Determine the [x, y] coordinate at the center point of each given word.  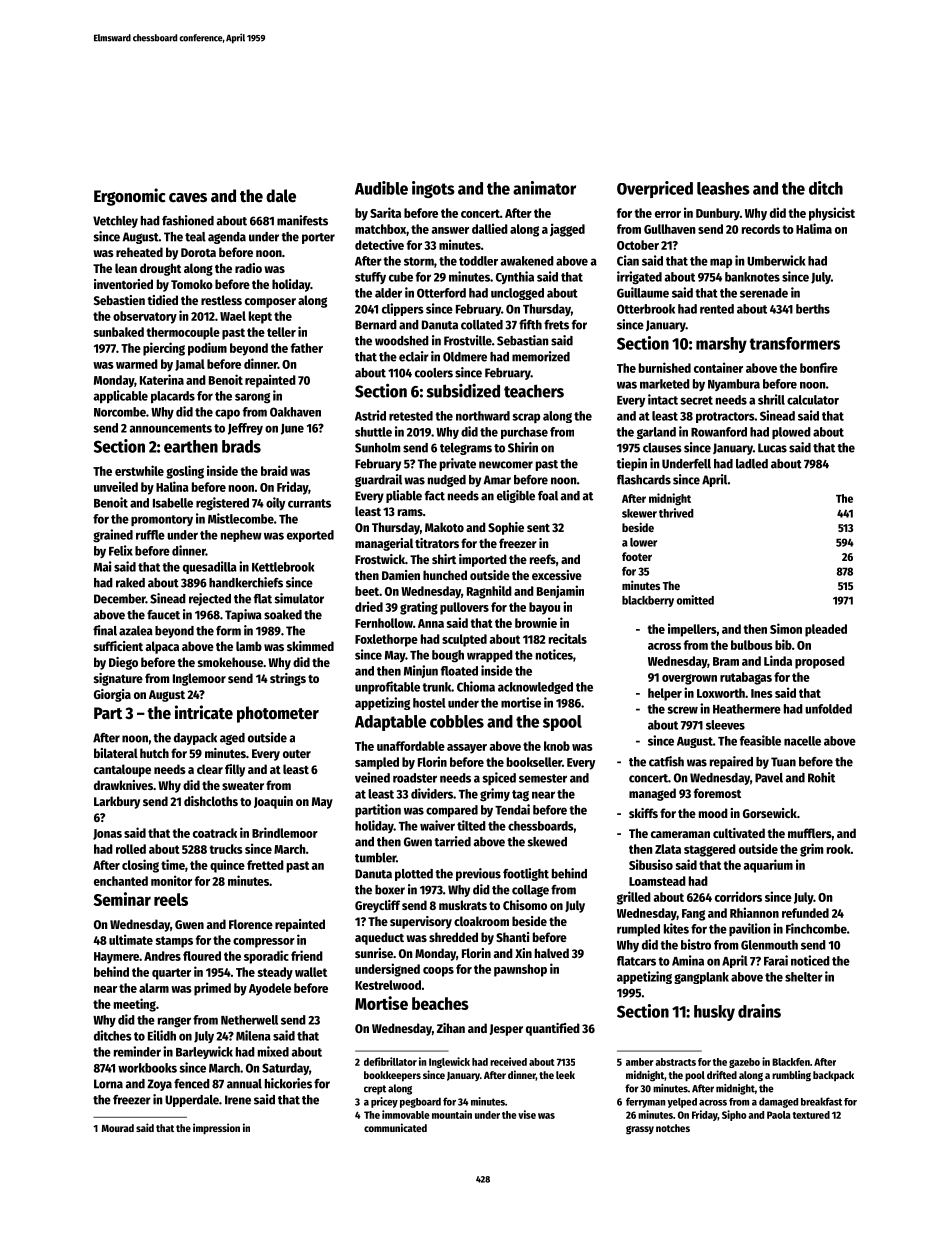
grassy [640, 1130]
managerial [384, 544]
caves [188, 198]
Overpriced [655, 189]
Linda [778, 660]
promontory [162, 520]
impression [216, 1128]
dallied [490, 228]
